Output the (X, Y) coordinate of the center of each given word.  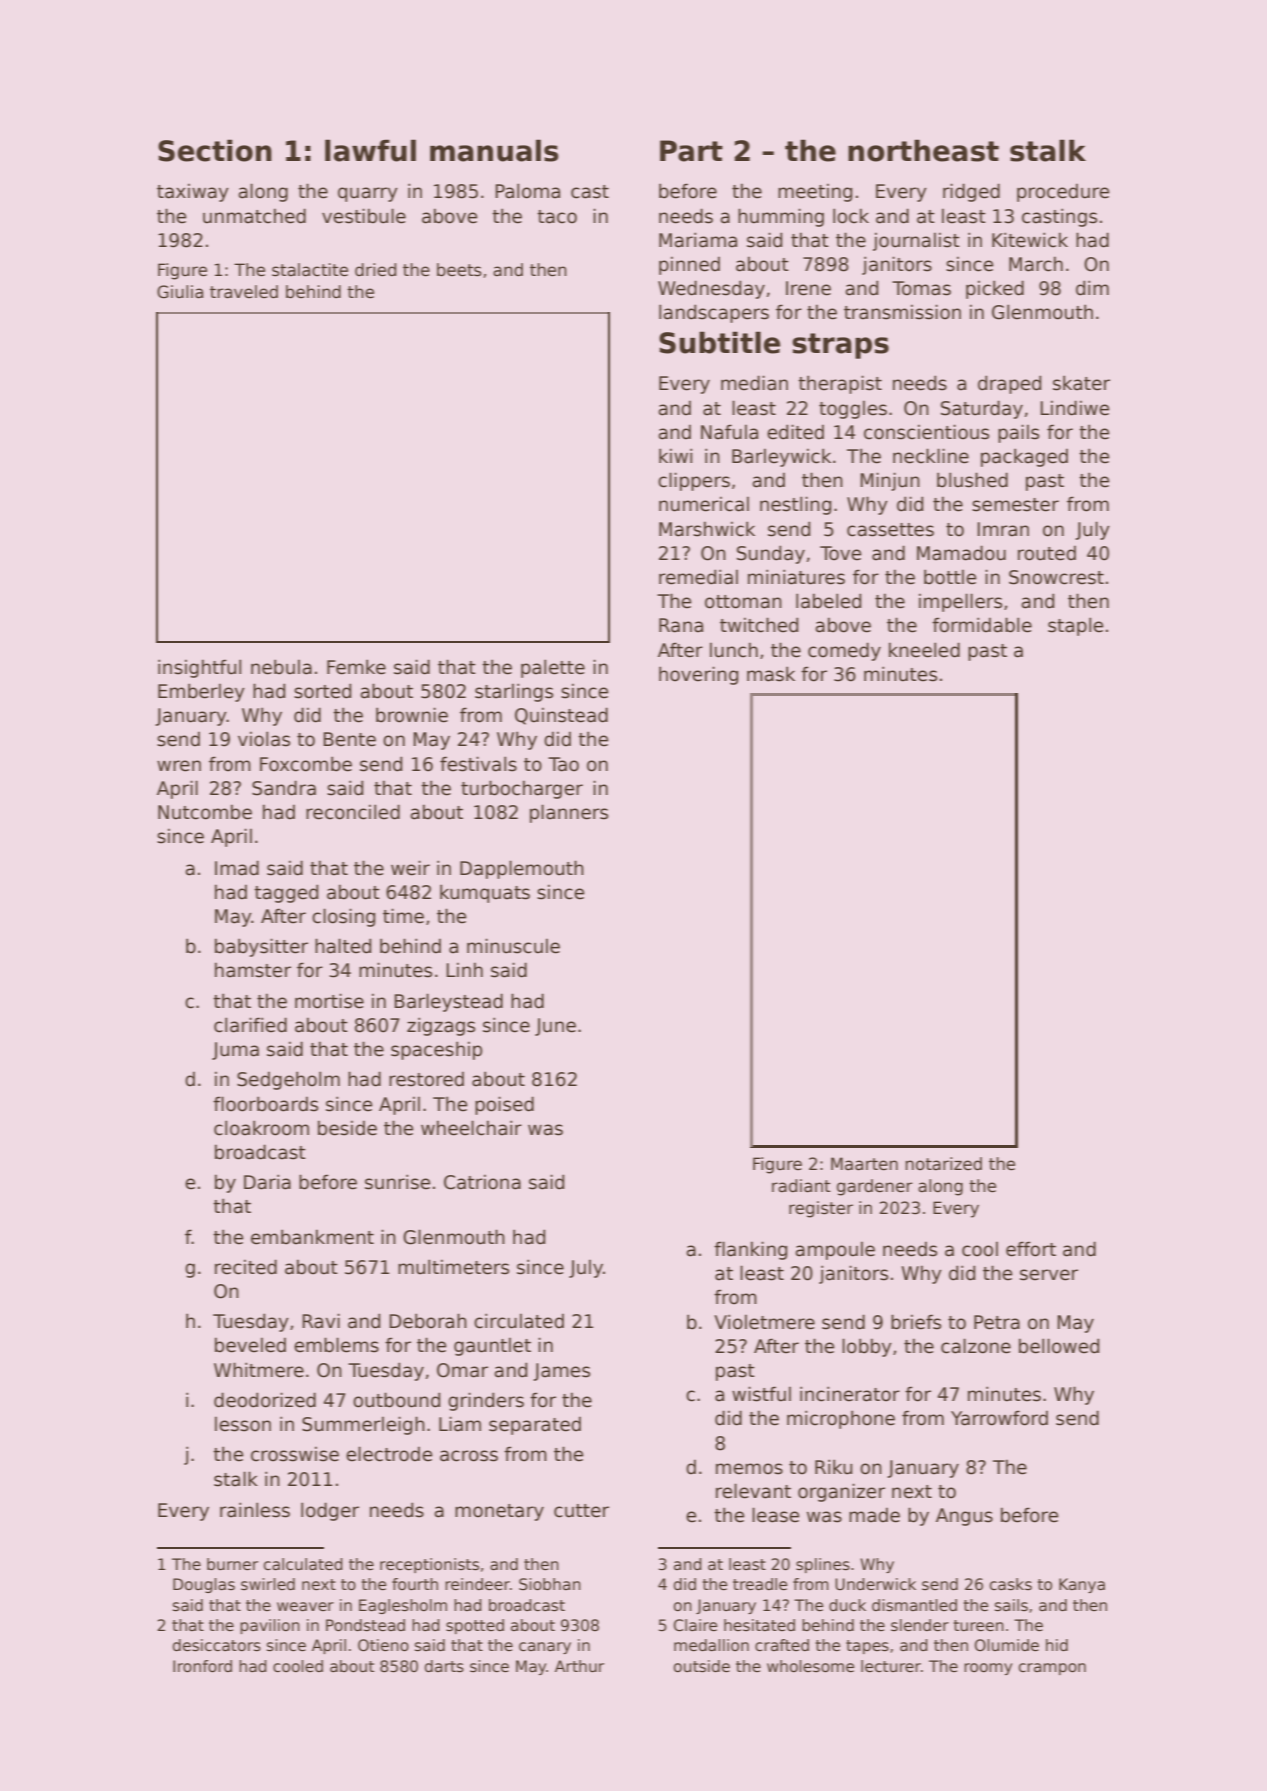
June (555, 1027)
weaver (305, 1607)
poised (504, 1105)
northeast (923, 150)
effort (1031, 1249)
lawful (370, 150)
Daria (267, 1182)
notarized (943, 1164)
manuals (494, 150)
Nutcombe (205, 812)
